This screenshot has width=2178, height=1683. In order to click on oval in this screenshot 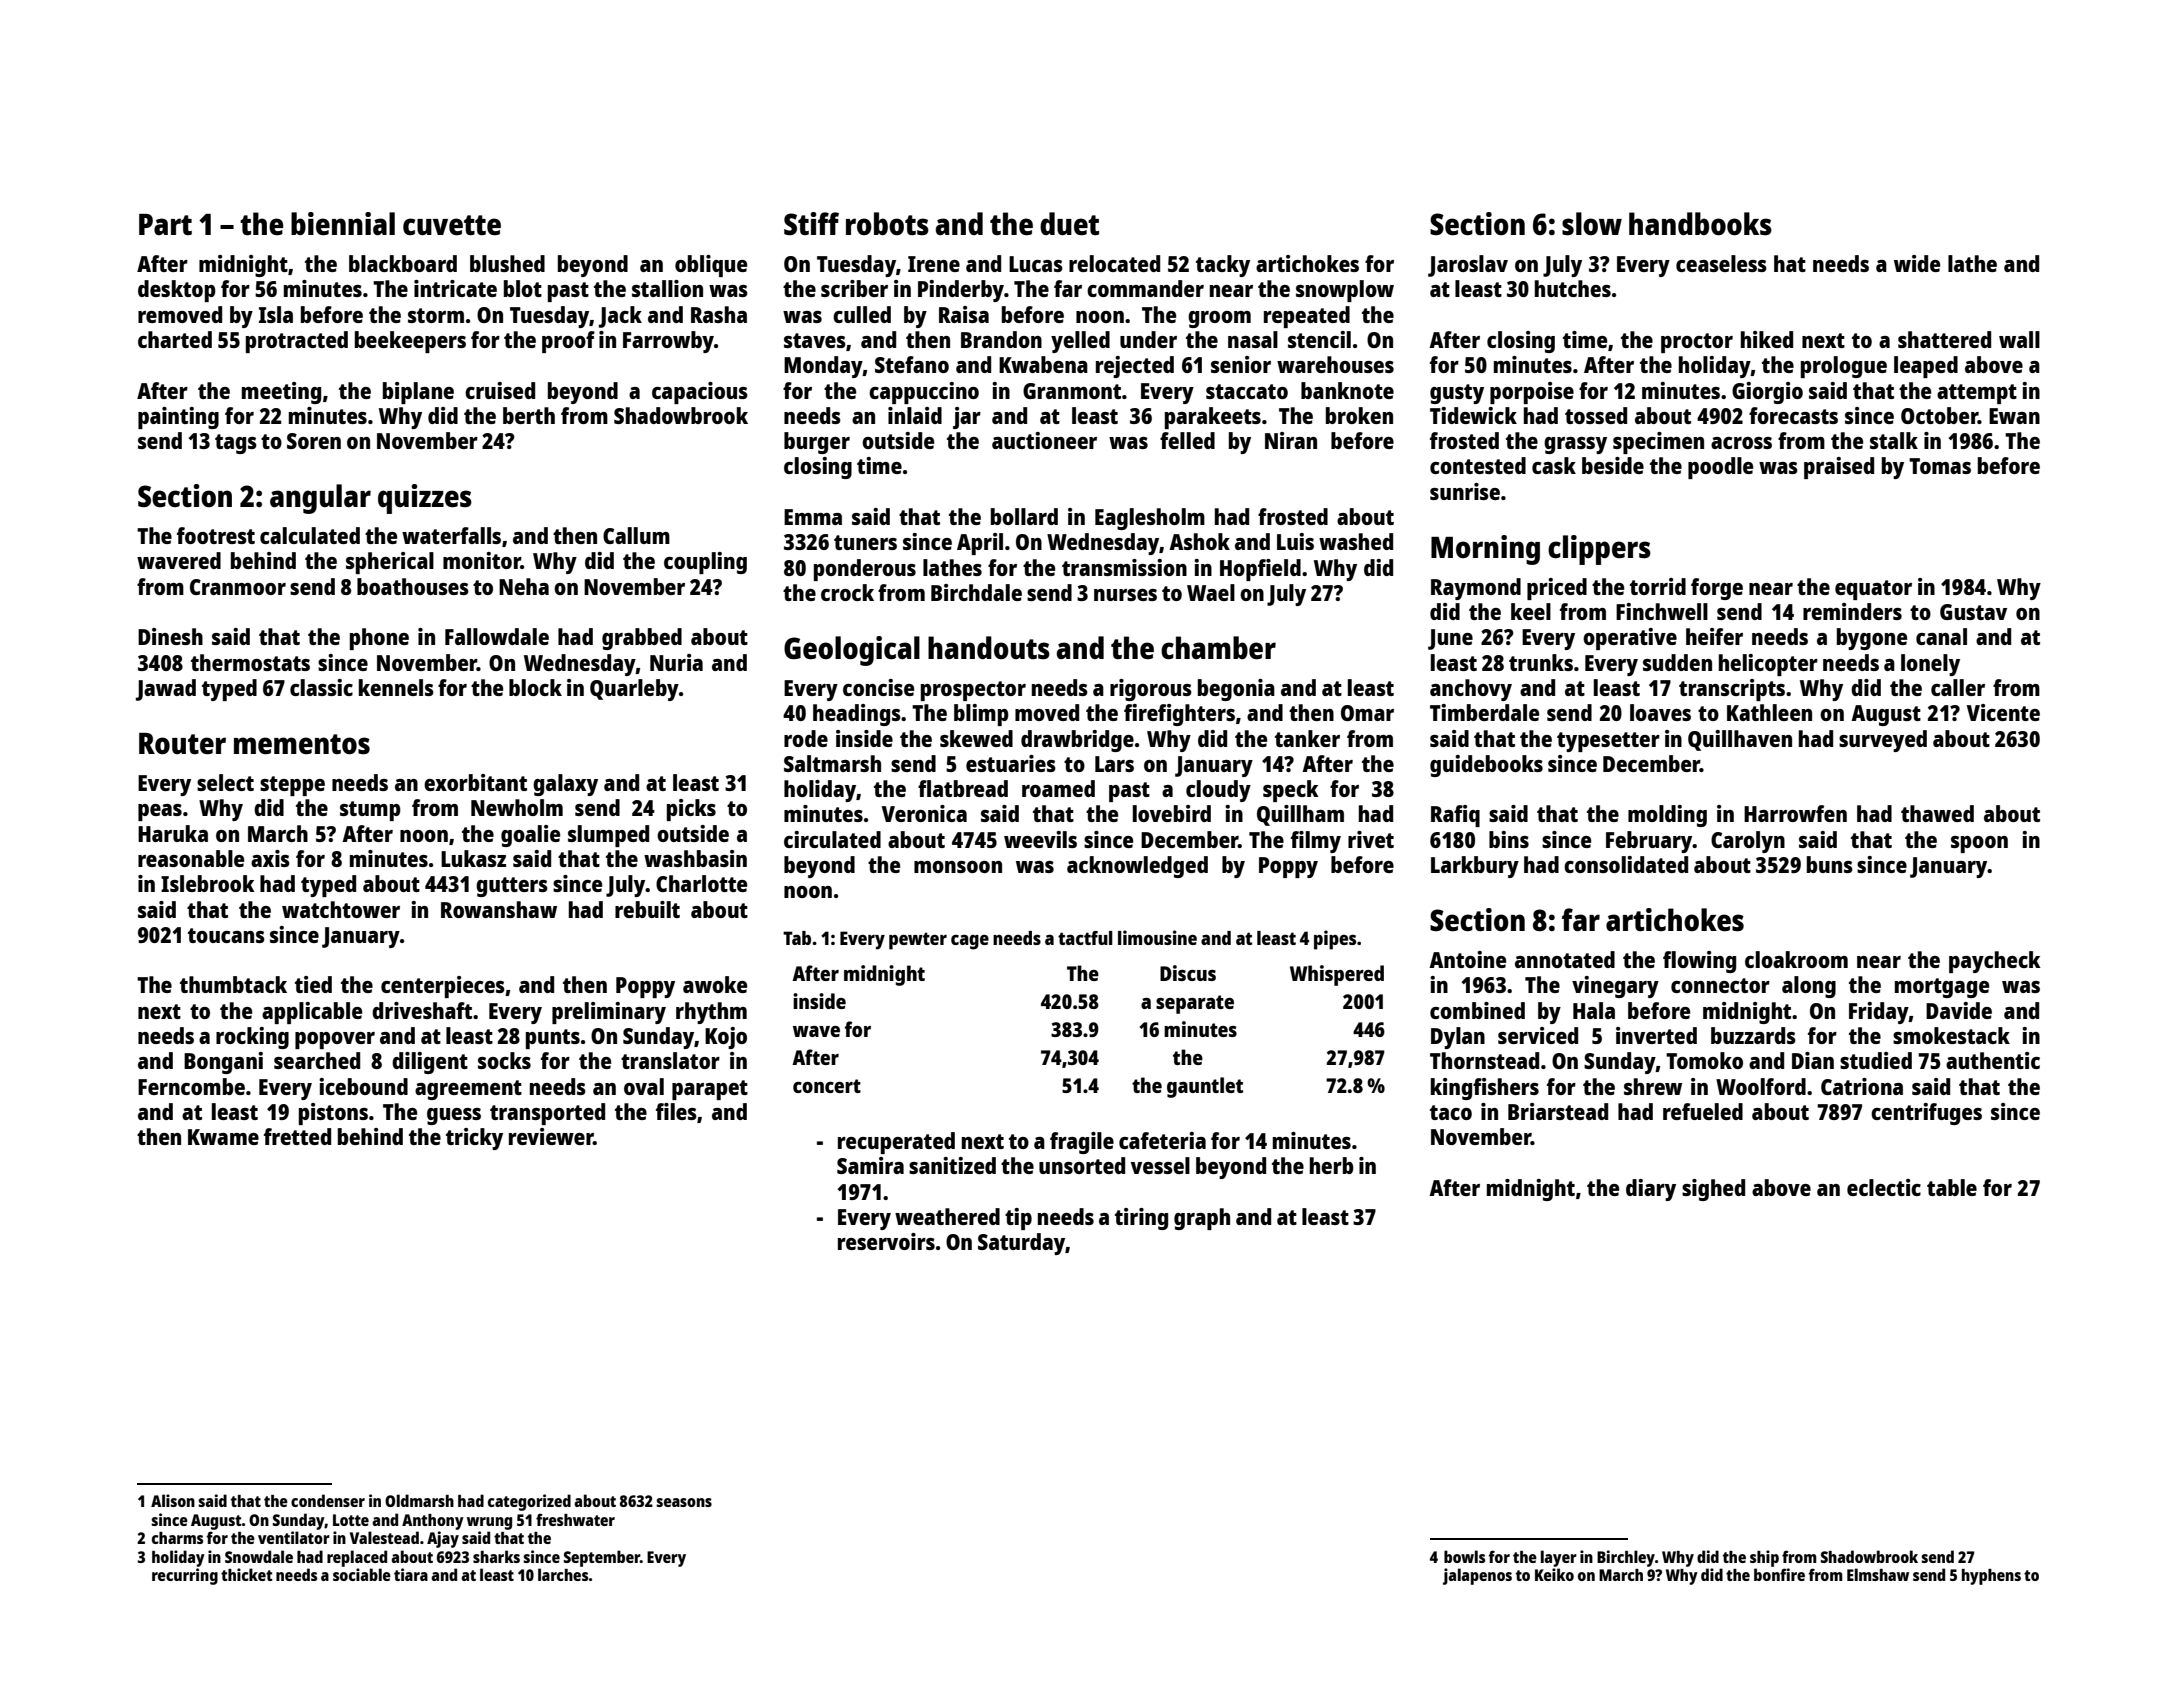, I will do `click(644, 1086)`.
